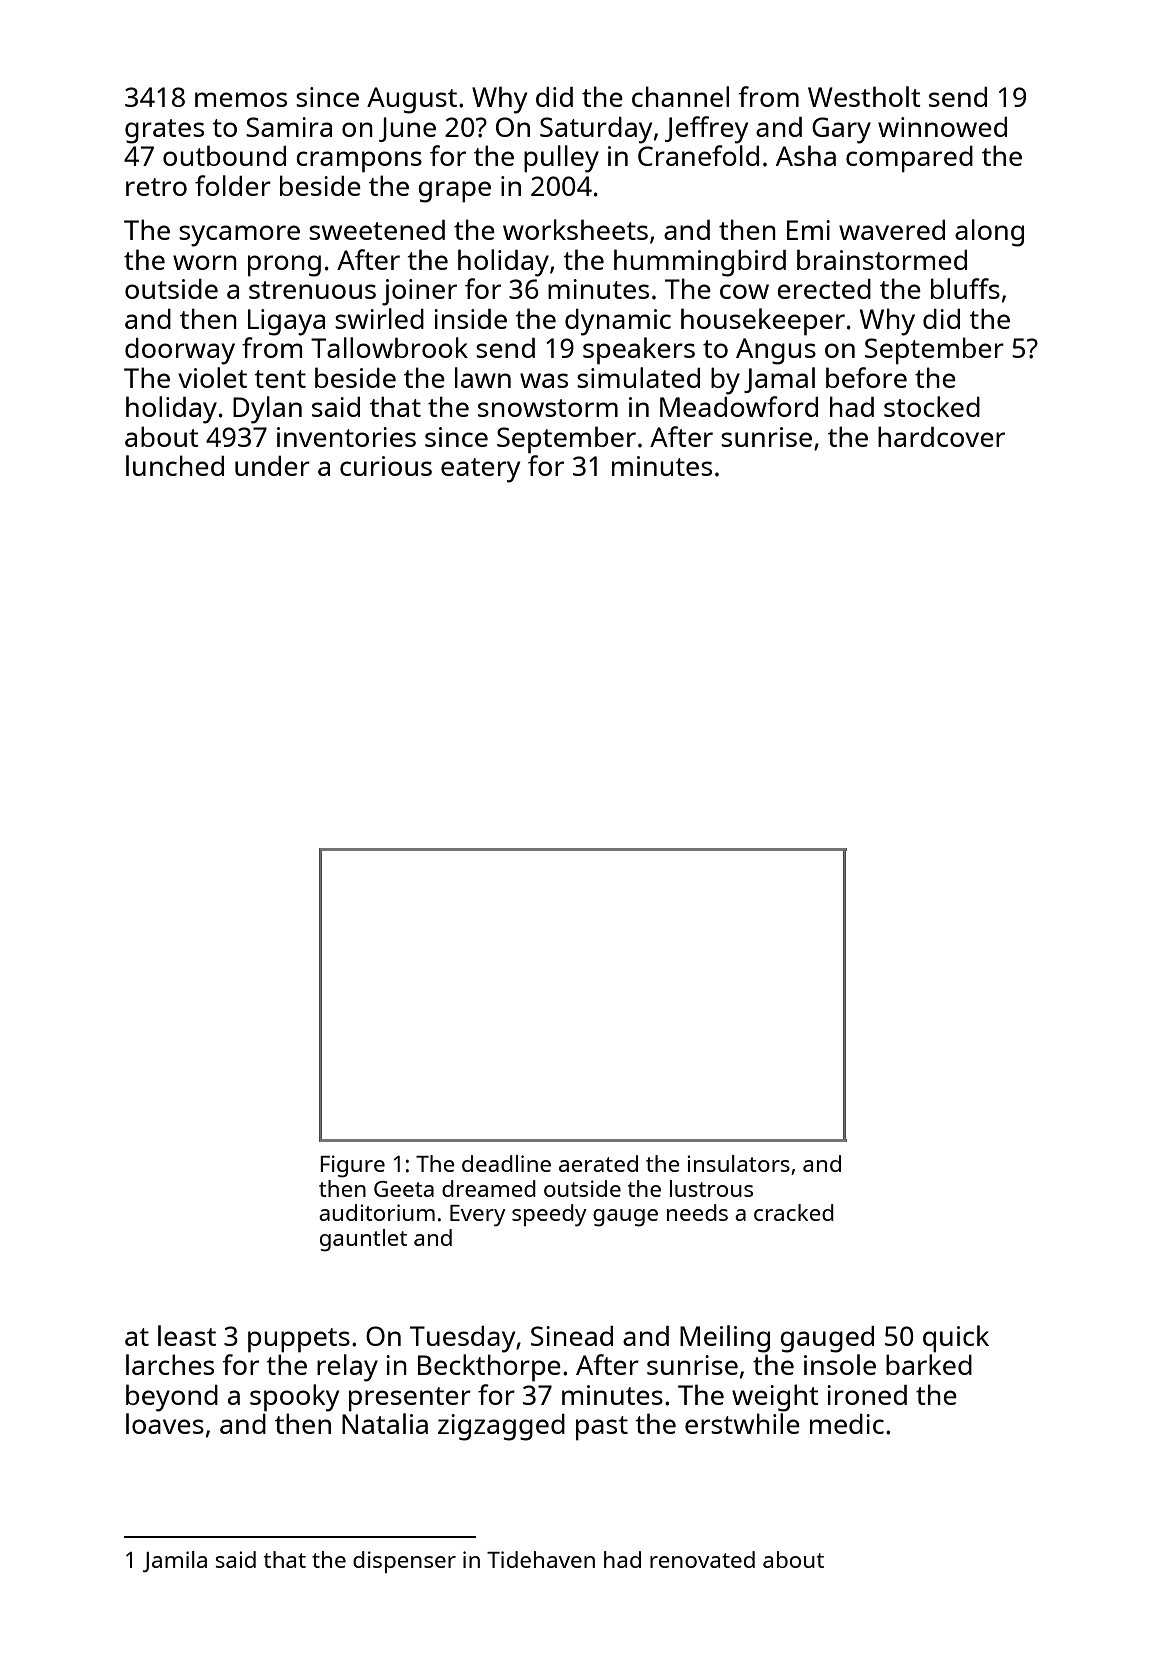 This page has width=1165, height=1654. I want to click on was, so click(544, 380).
